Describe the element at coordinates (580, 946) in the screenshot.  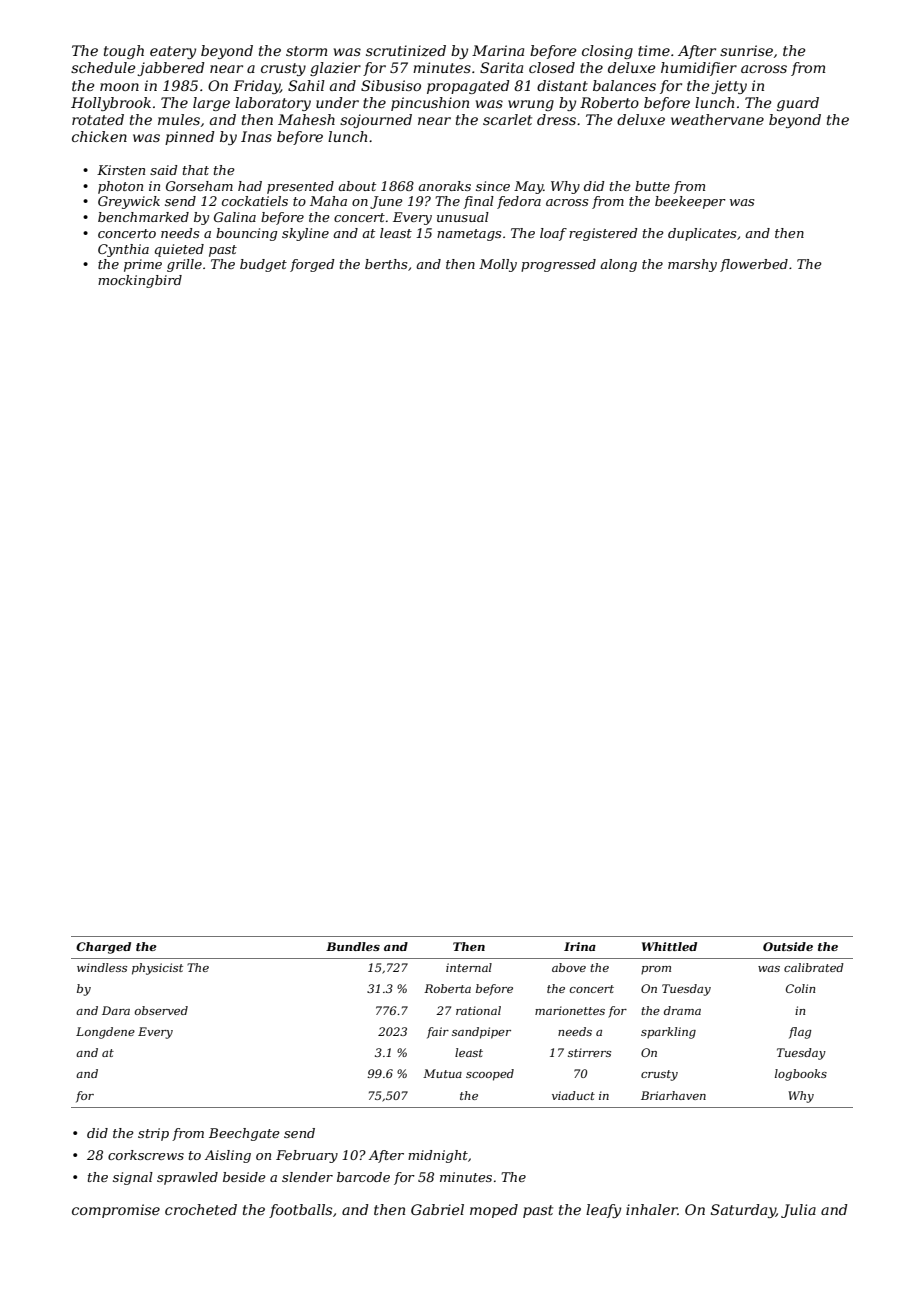
I see `Irina` at that location.
